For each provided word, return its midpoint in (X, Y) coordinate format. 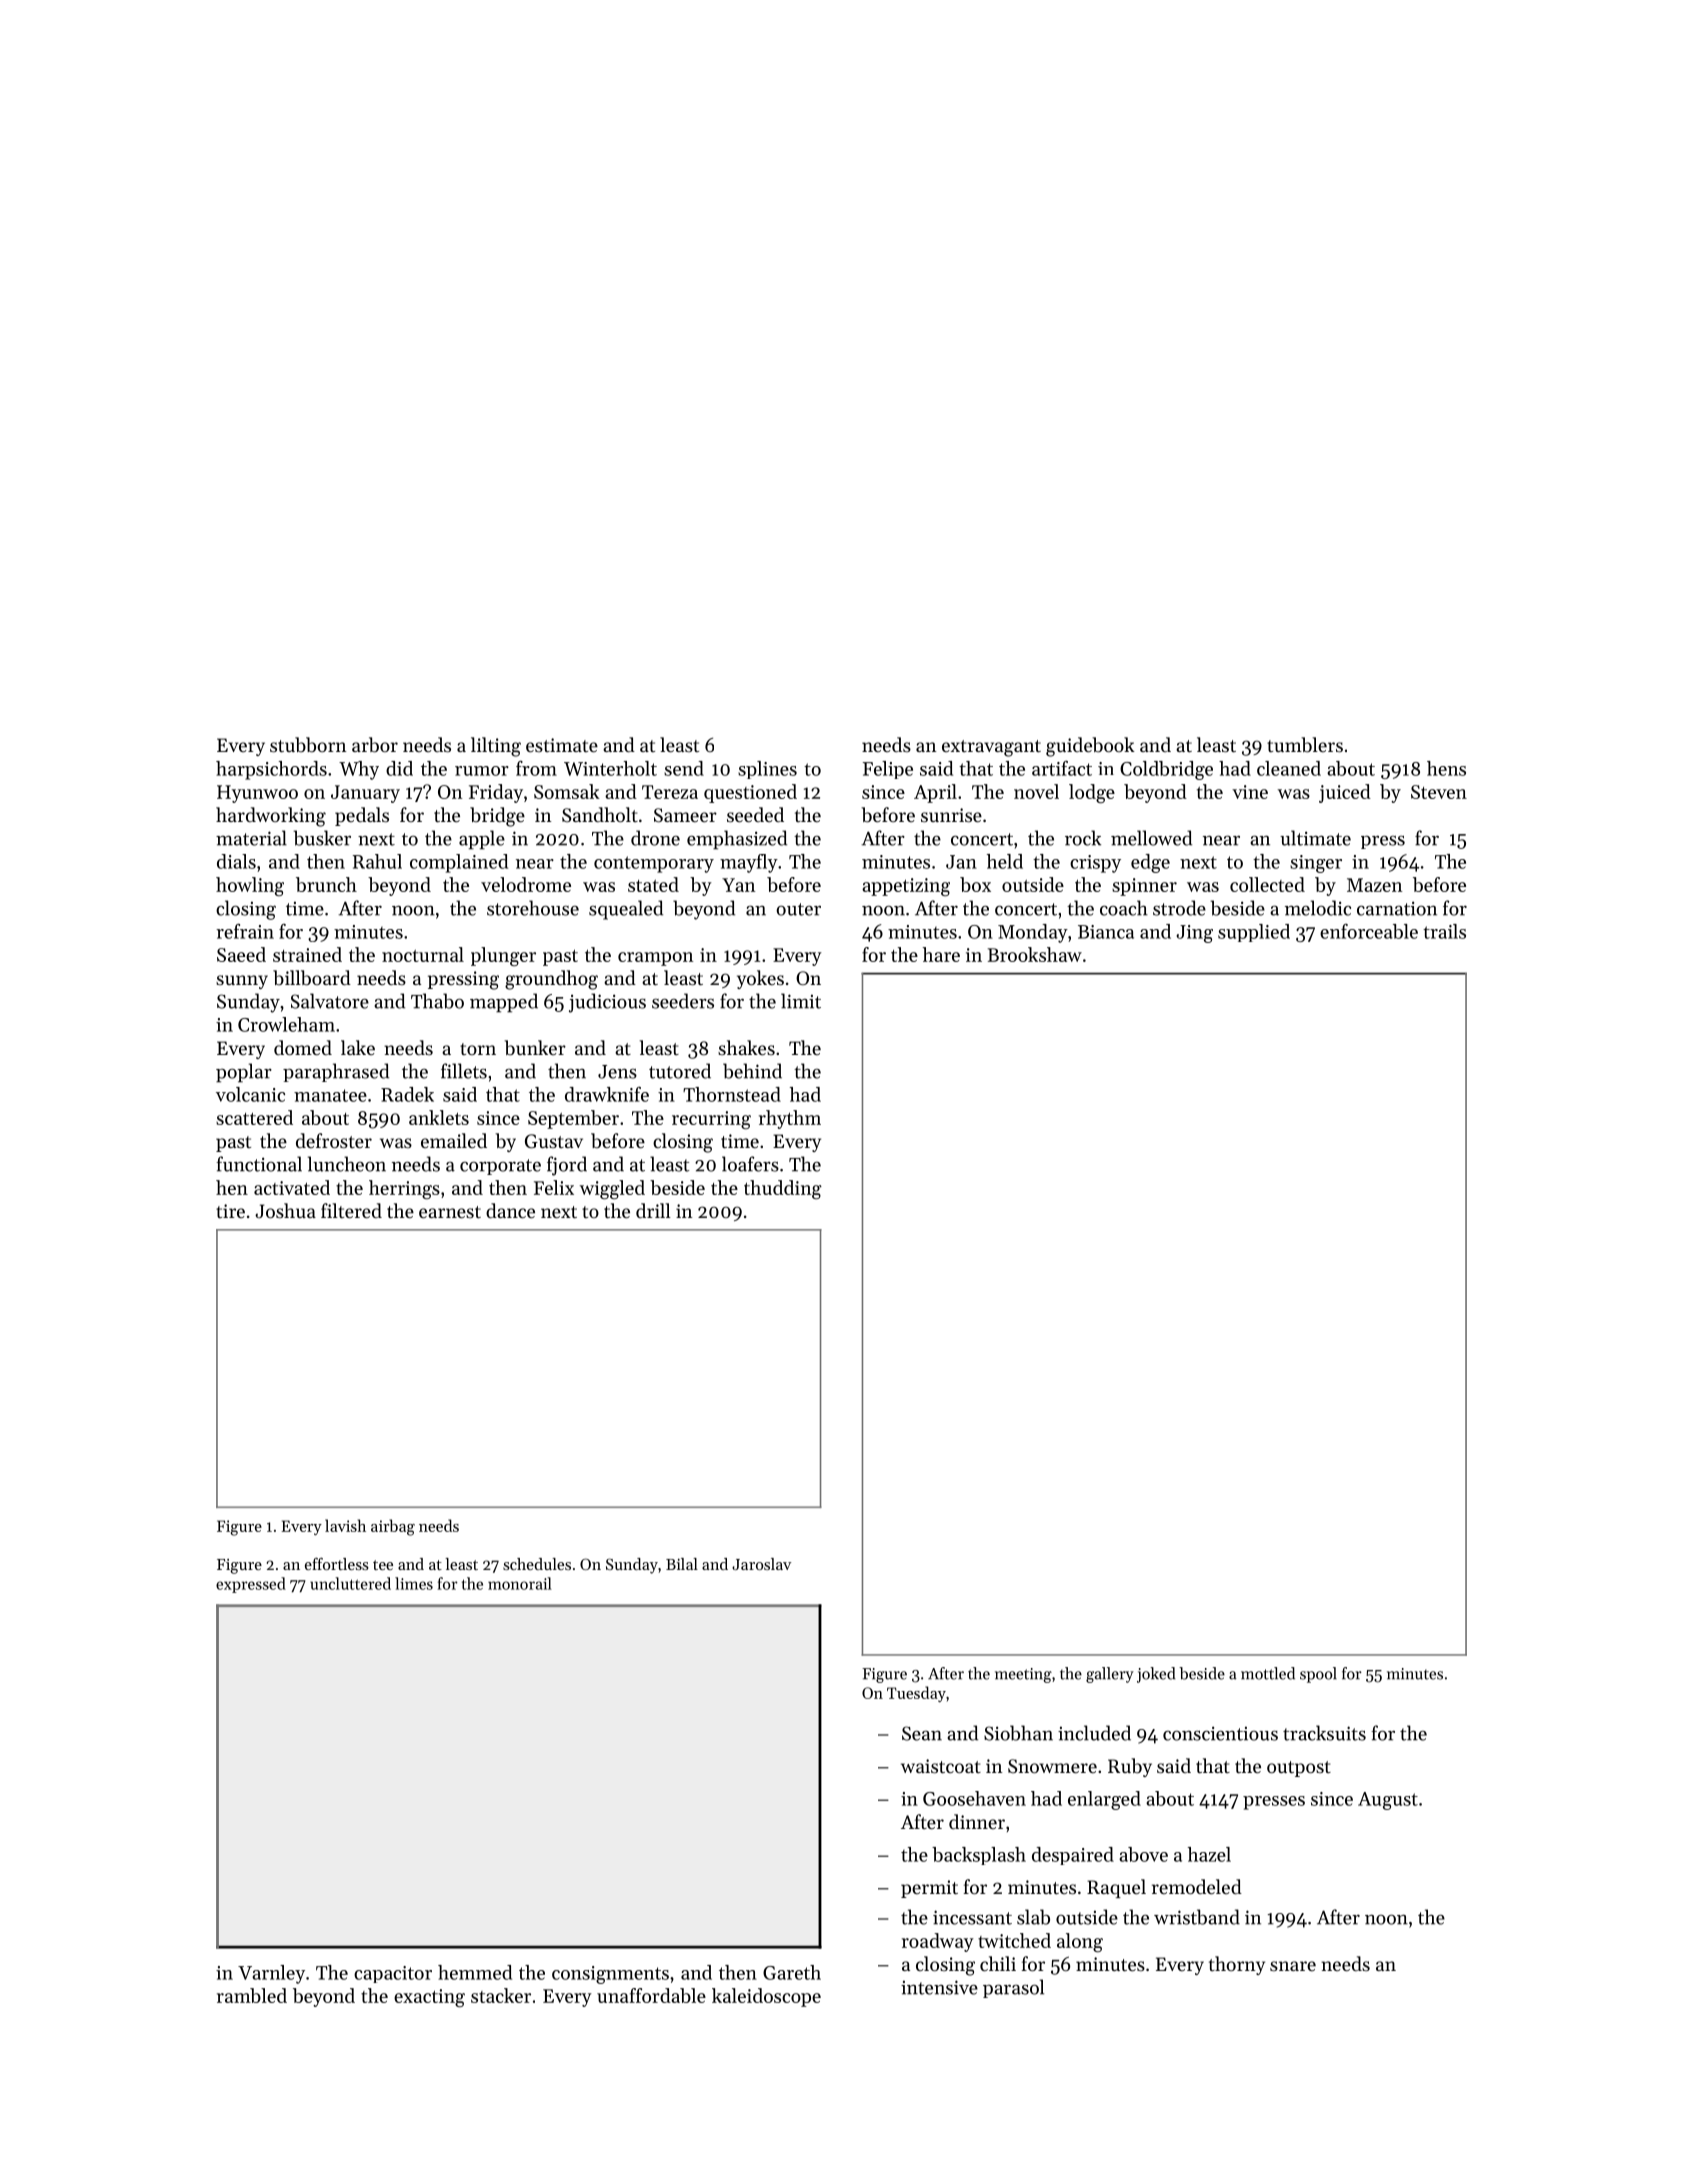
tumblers (1305, 745)
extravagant (991, 748)
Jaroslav (761, 1564)
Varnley (271, 1974)
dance (510, 1210)
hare (941, 954)
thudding (783, 1189)
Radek (407, 1094)
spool (1318, 1675)
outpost (1299, 1769)
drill (653, 1210)
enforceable (1369, 931)
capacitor (393, 1974)
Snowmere (1052, 1766)
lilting (496, 747)
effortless (337, 1564)
